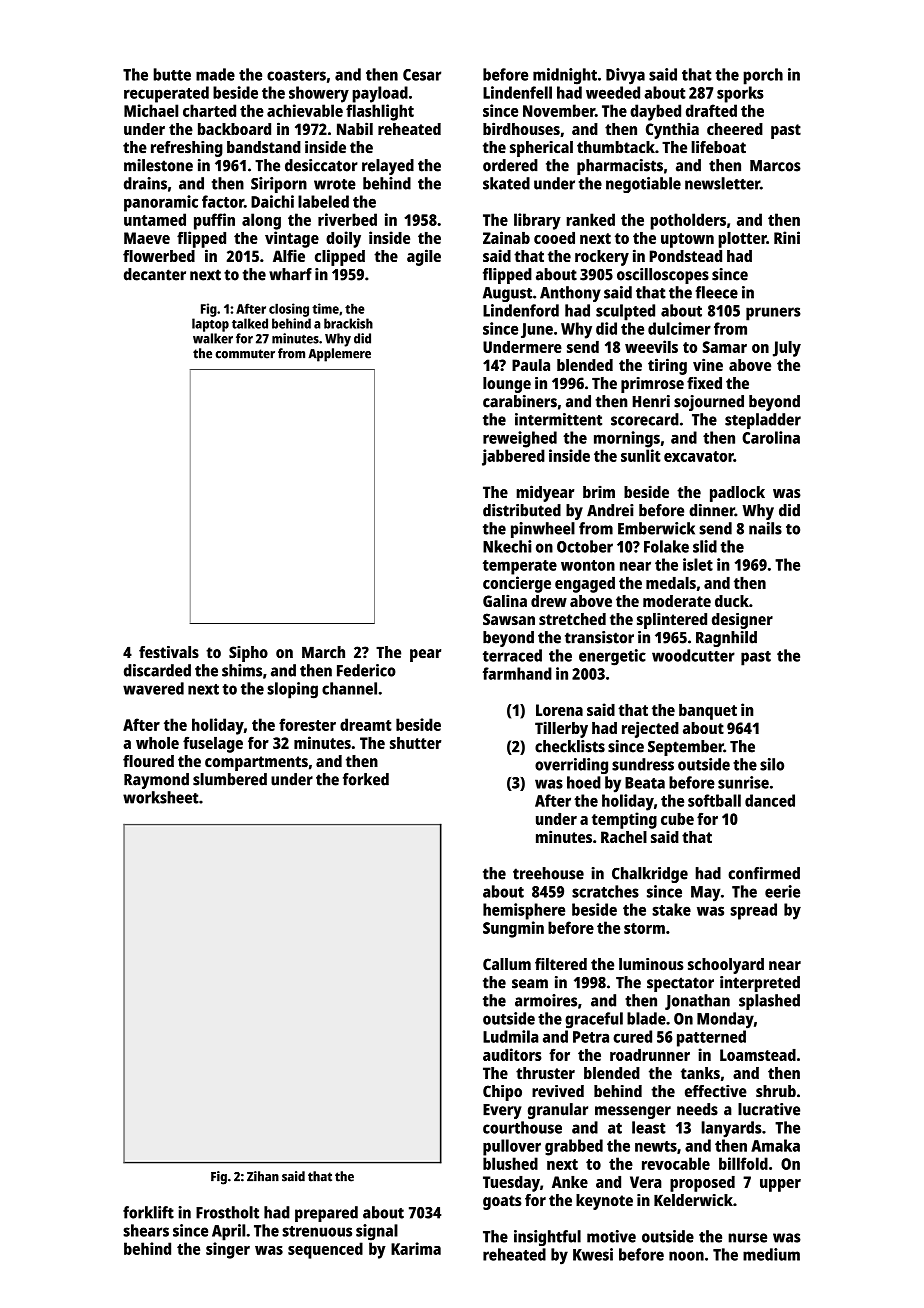 The width and height of the screenshot is (924, 1308). I want to click on nails, so click(765, 528).
